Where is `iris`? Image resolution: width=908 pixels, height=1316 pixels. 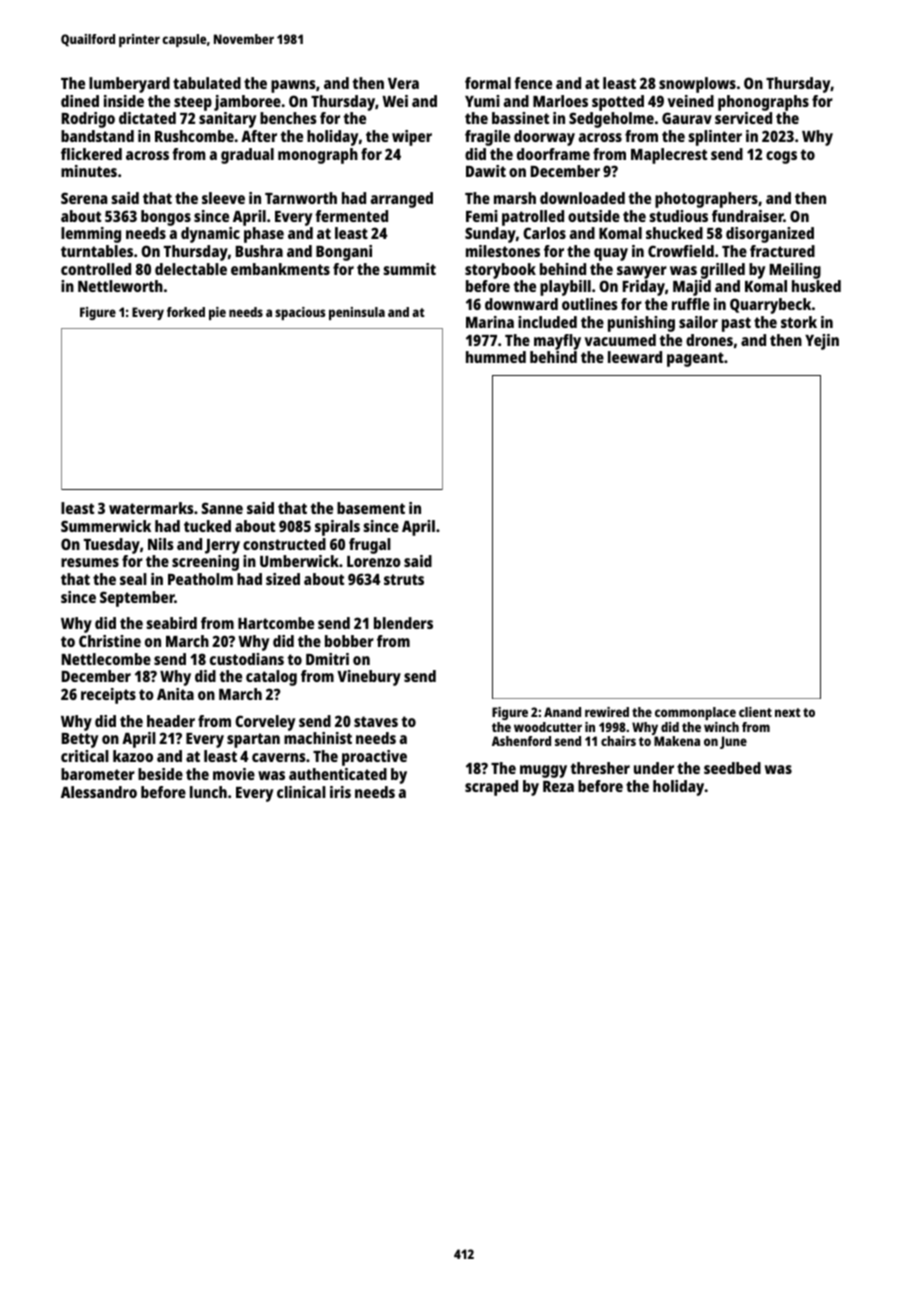 iris is located at coordinates (340, 792).
